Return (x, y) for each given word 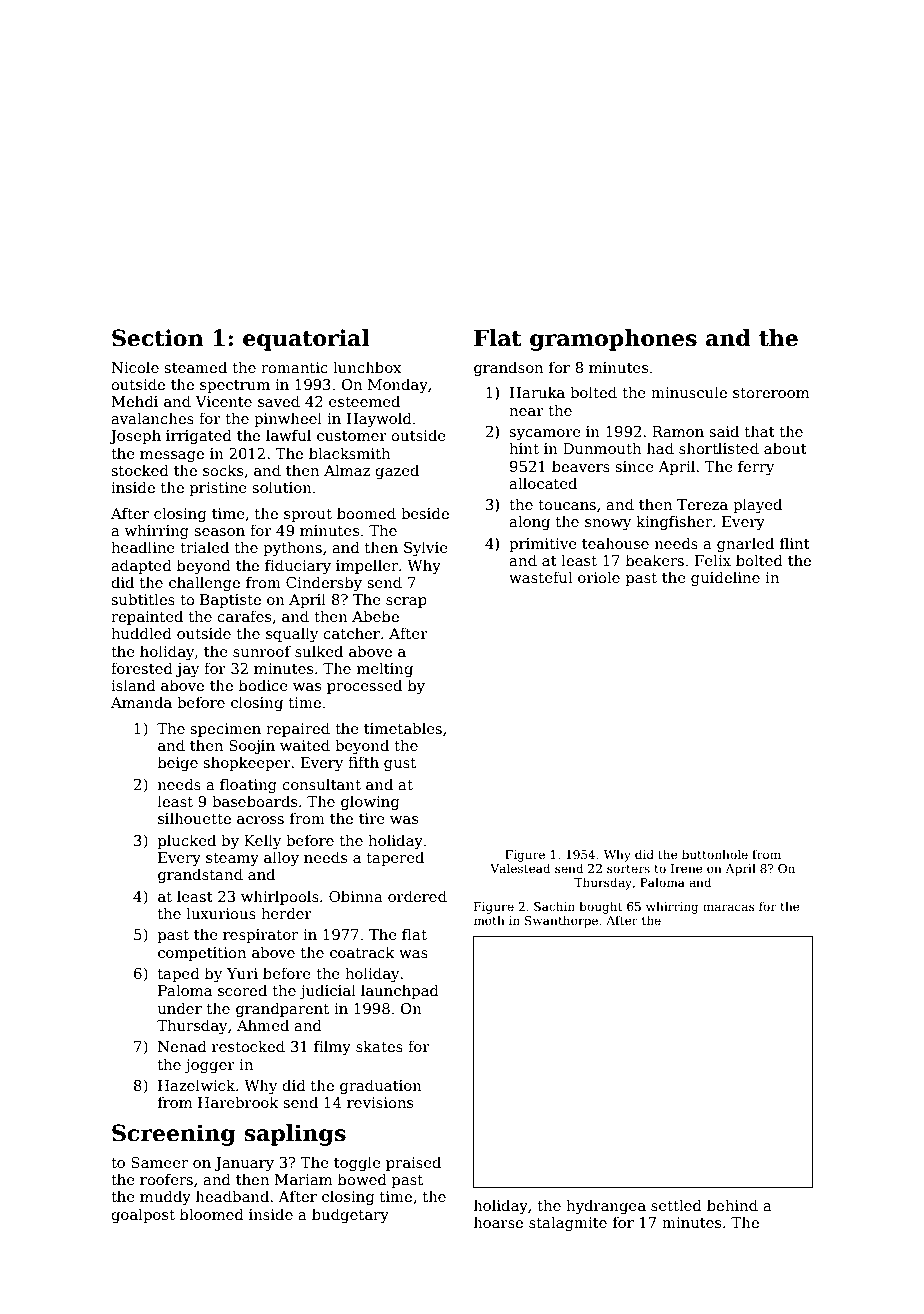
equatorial (306, 340)
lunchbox (367, 367)
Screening (174, 1135)
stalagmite (568, 1223)
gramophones (613, 340)
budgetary (350, 1215)
